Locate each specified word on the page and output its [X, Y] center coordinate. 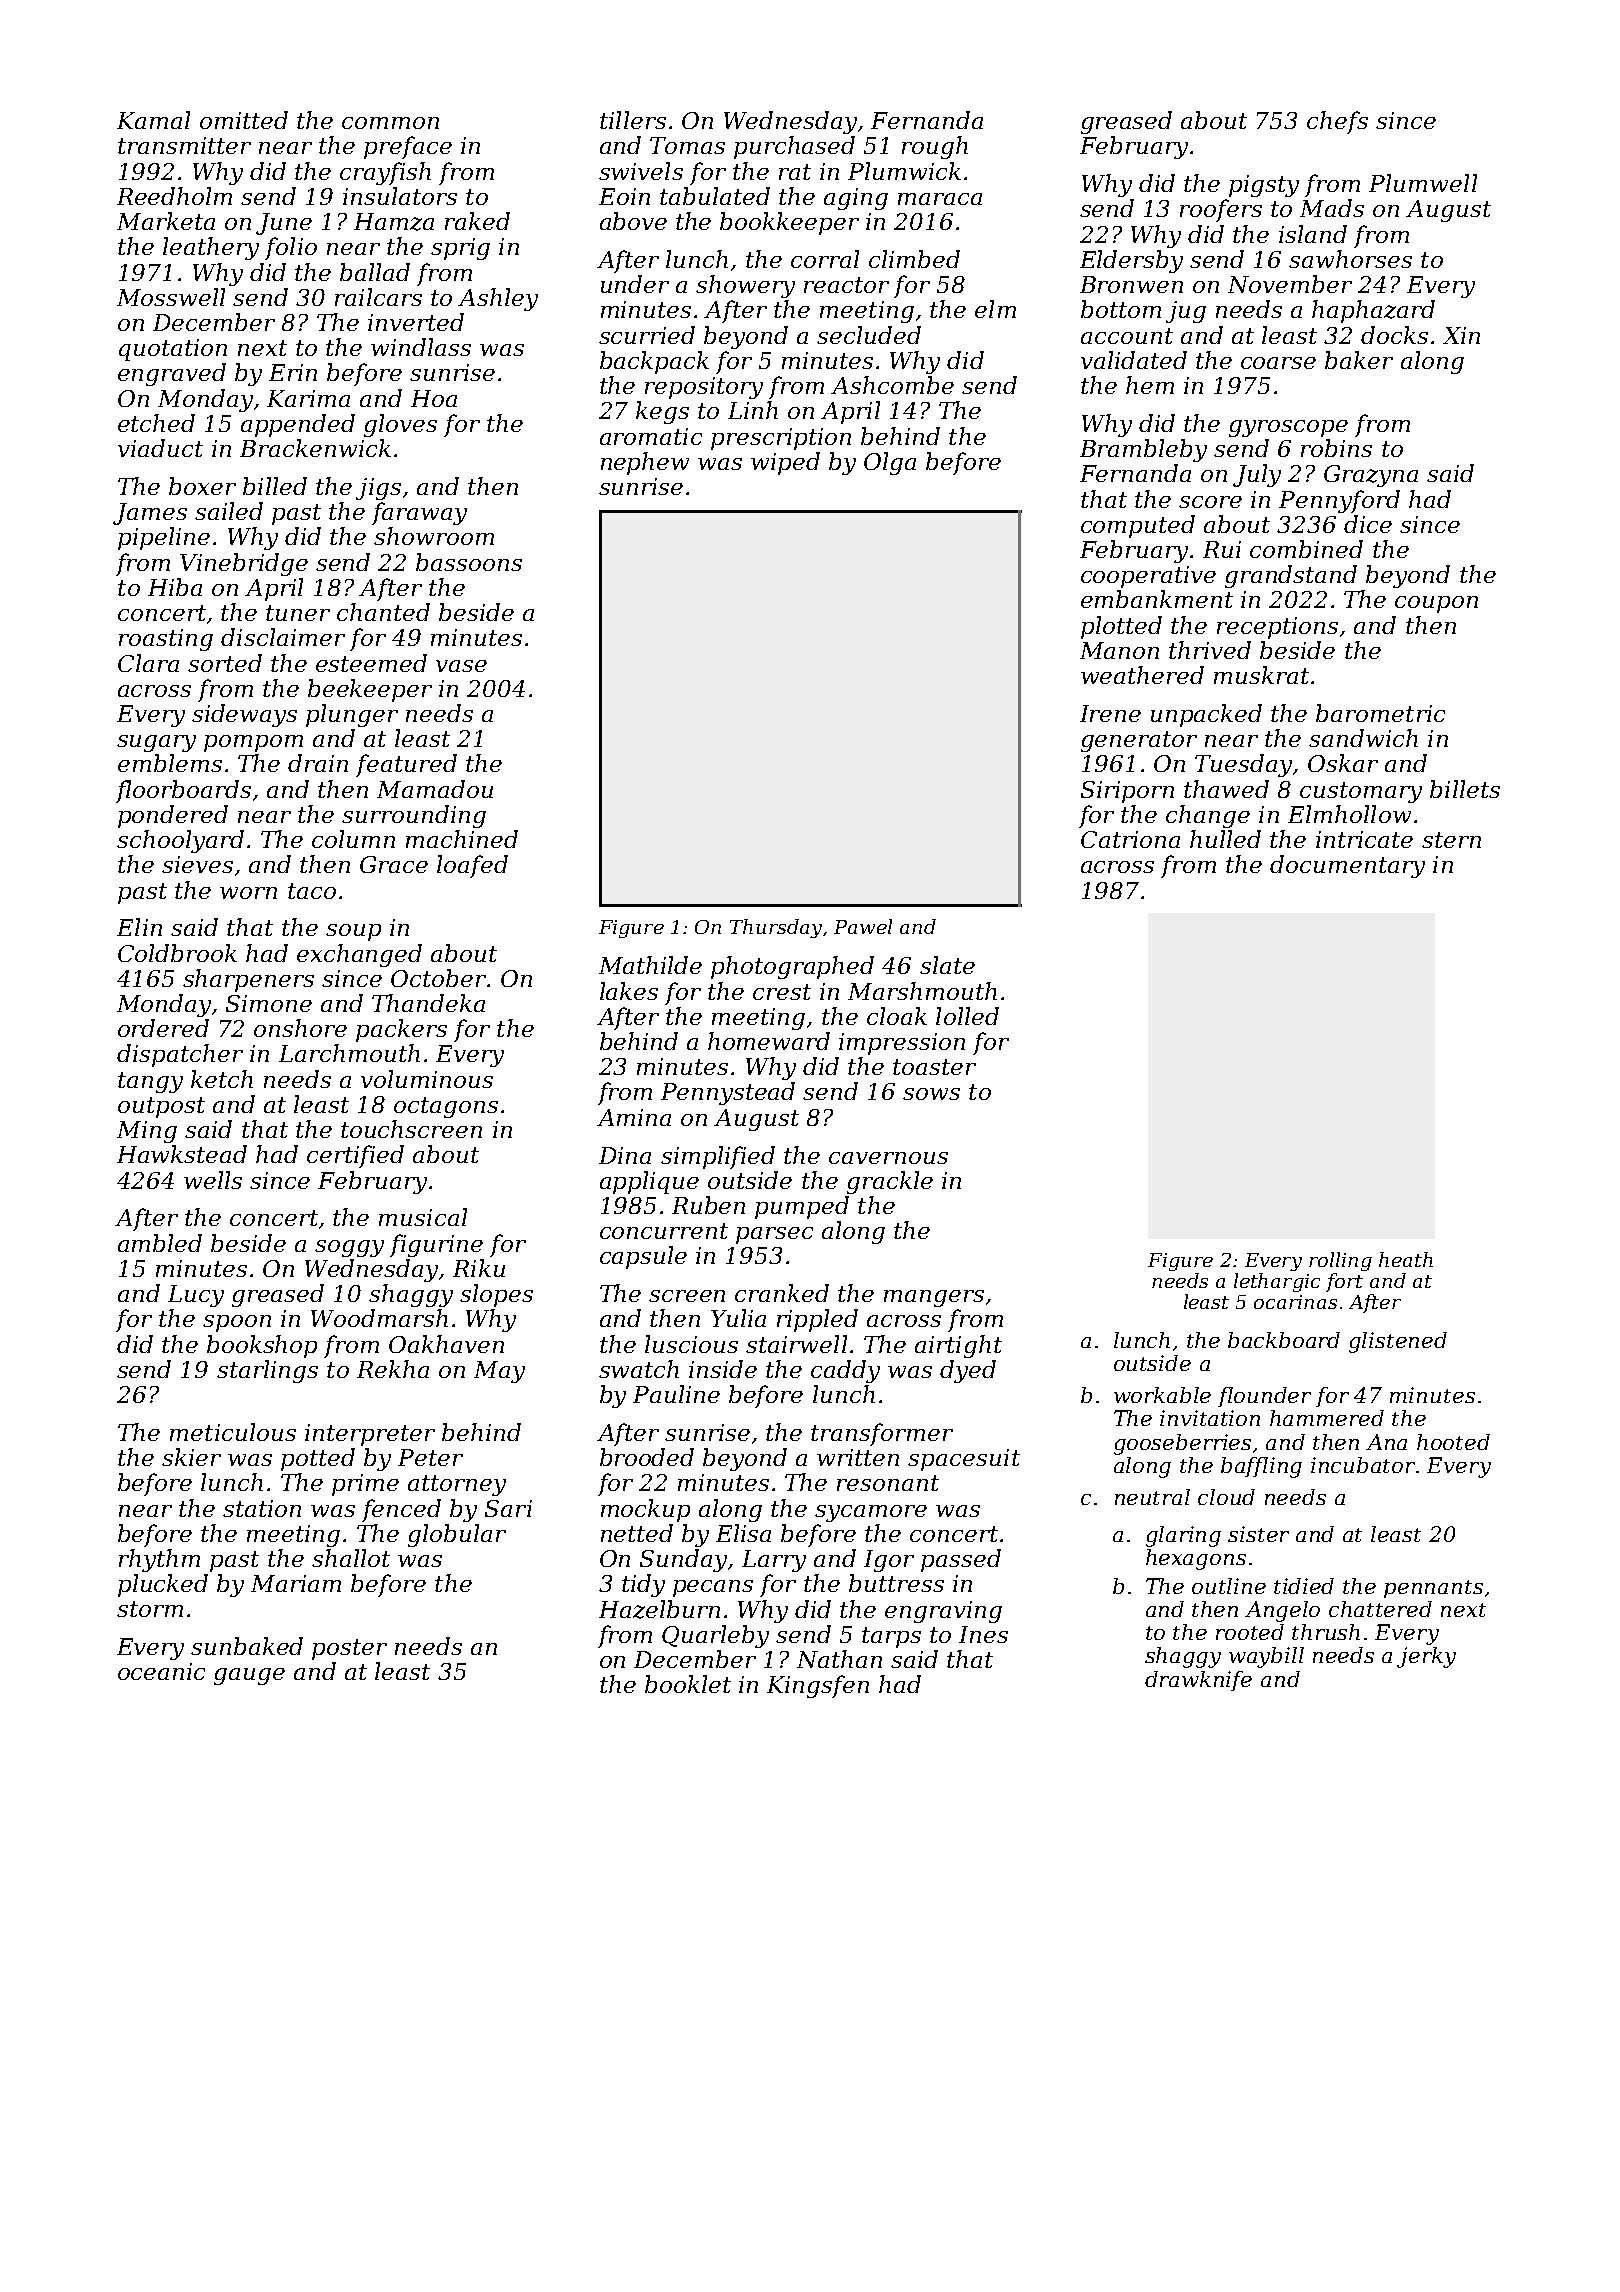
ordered [163, 1028]
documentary [1347, 866]
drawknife [1198, 1681]
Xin [1461, 335]
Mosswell [171, 297]
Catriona [1130, 839]
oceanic [161, 1671]
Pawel [863, 926]
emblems [170, 763]
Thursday [776, 928]
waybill [1266, 1657]
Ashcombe [892, 385]
